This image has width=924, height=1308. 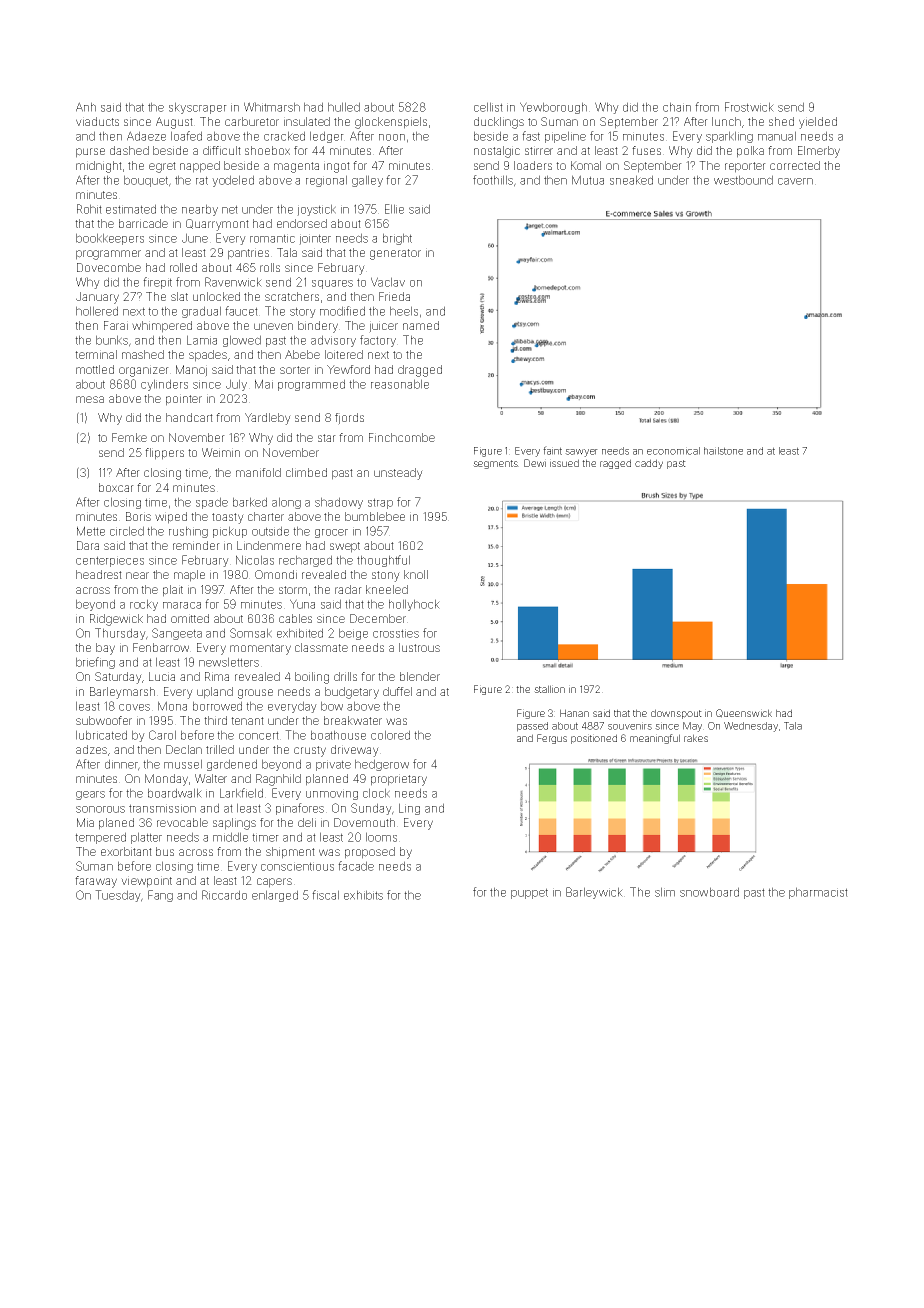 What do you see at coordinates (414, 605) in the image?
I see `hollyhock` at bounding box center [414, 605].
